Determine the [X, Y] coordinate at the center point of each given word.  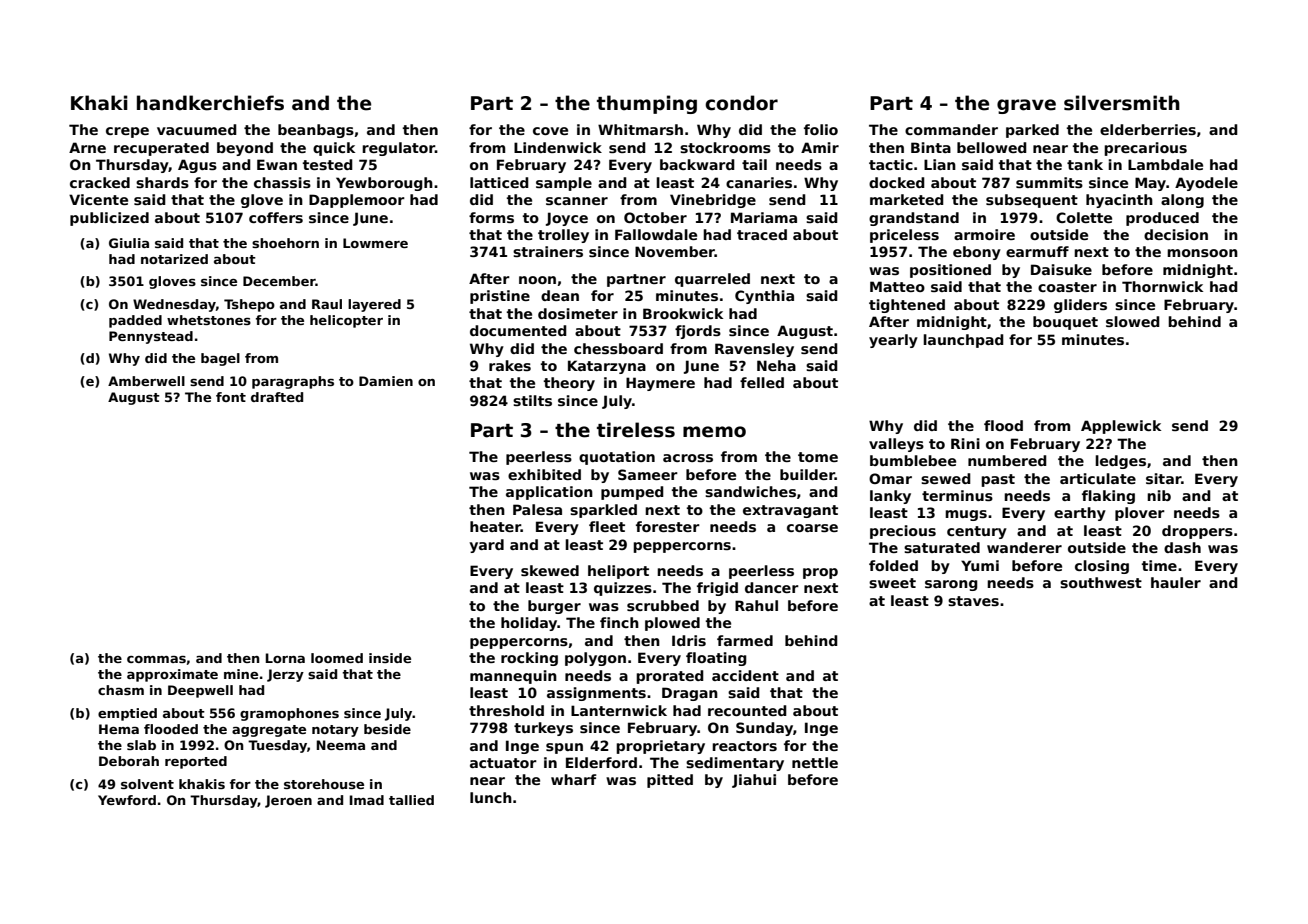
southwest [1101, 582]
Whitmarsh [640, 129]
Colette [1084, 217]
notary [335, 731]
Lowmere [375, 243]
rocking [529, 659]
